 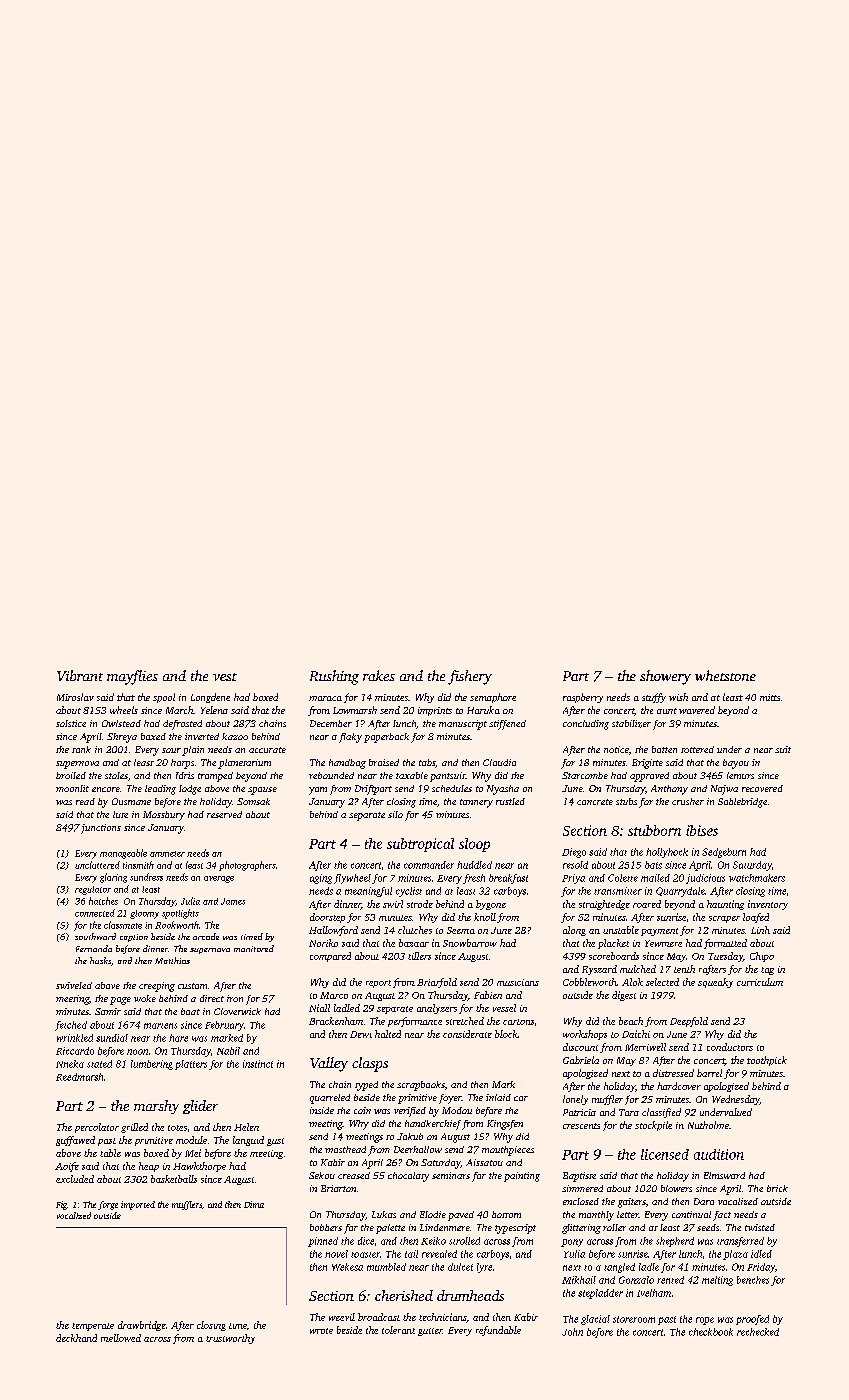 I want to click on imprints, so click(x=435, y=711).
